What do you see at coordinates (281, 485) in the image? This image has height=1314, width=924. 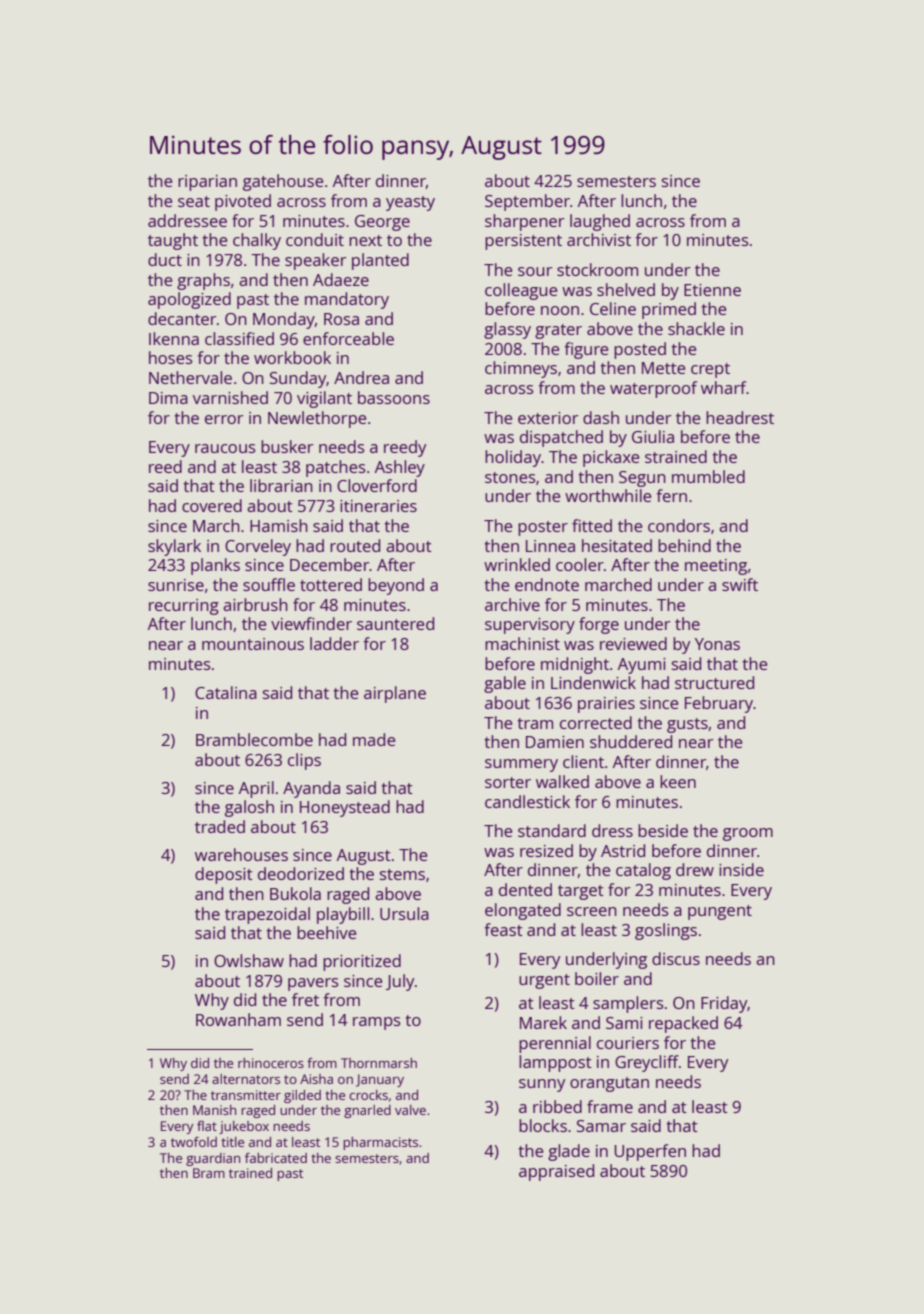 I see `librarian` at bounding box center [281, 485].
